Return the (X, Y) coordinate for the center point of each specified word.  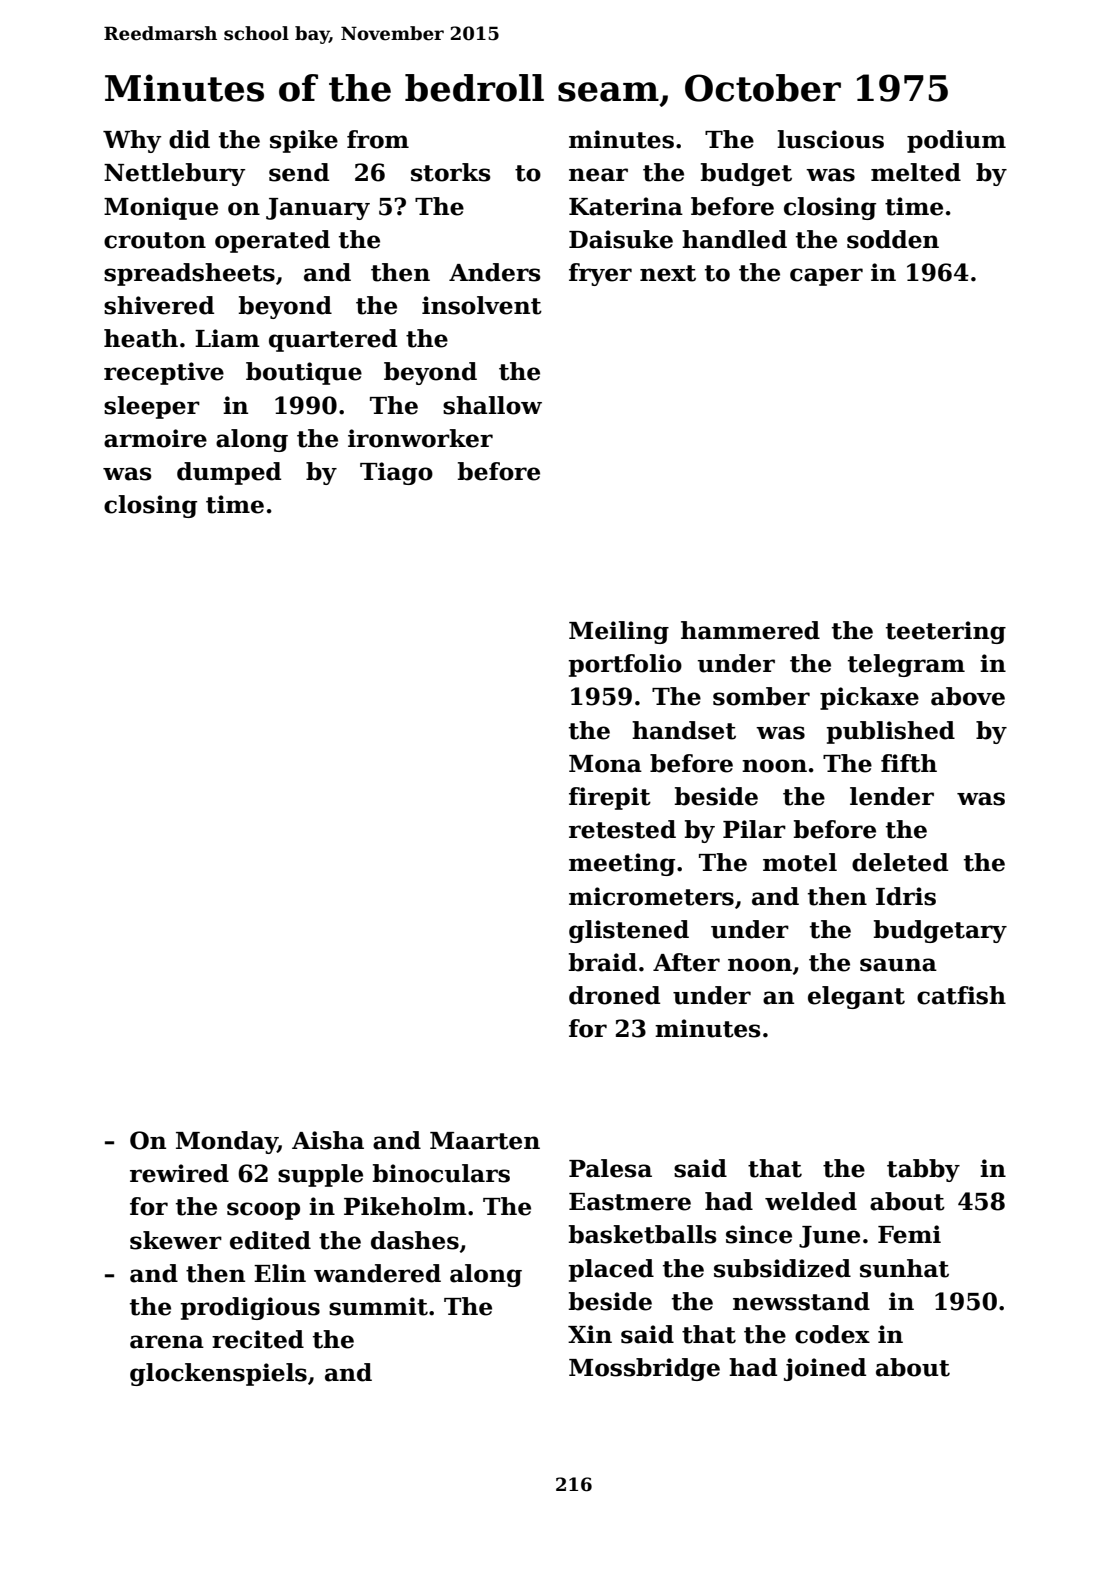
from (378, 139)
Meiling (619, 632)
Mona (605, 764)
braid (603, 962)
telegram (906, 665)
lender (892, 796)
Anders (495, 272)
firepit (610, 798)
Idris (906, 896)
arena (167, 1342)
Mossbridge (644, 1369)
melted (916, 172)
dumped (229, 473)
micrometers (651, 896)
